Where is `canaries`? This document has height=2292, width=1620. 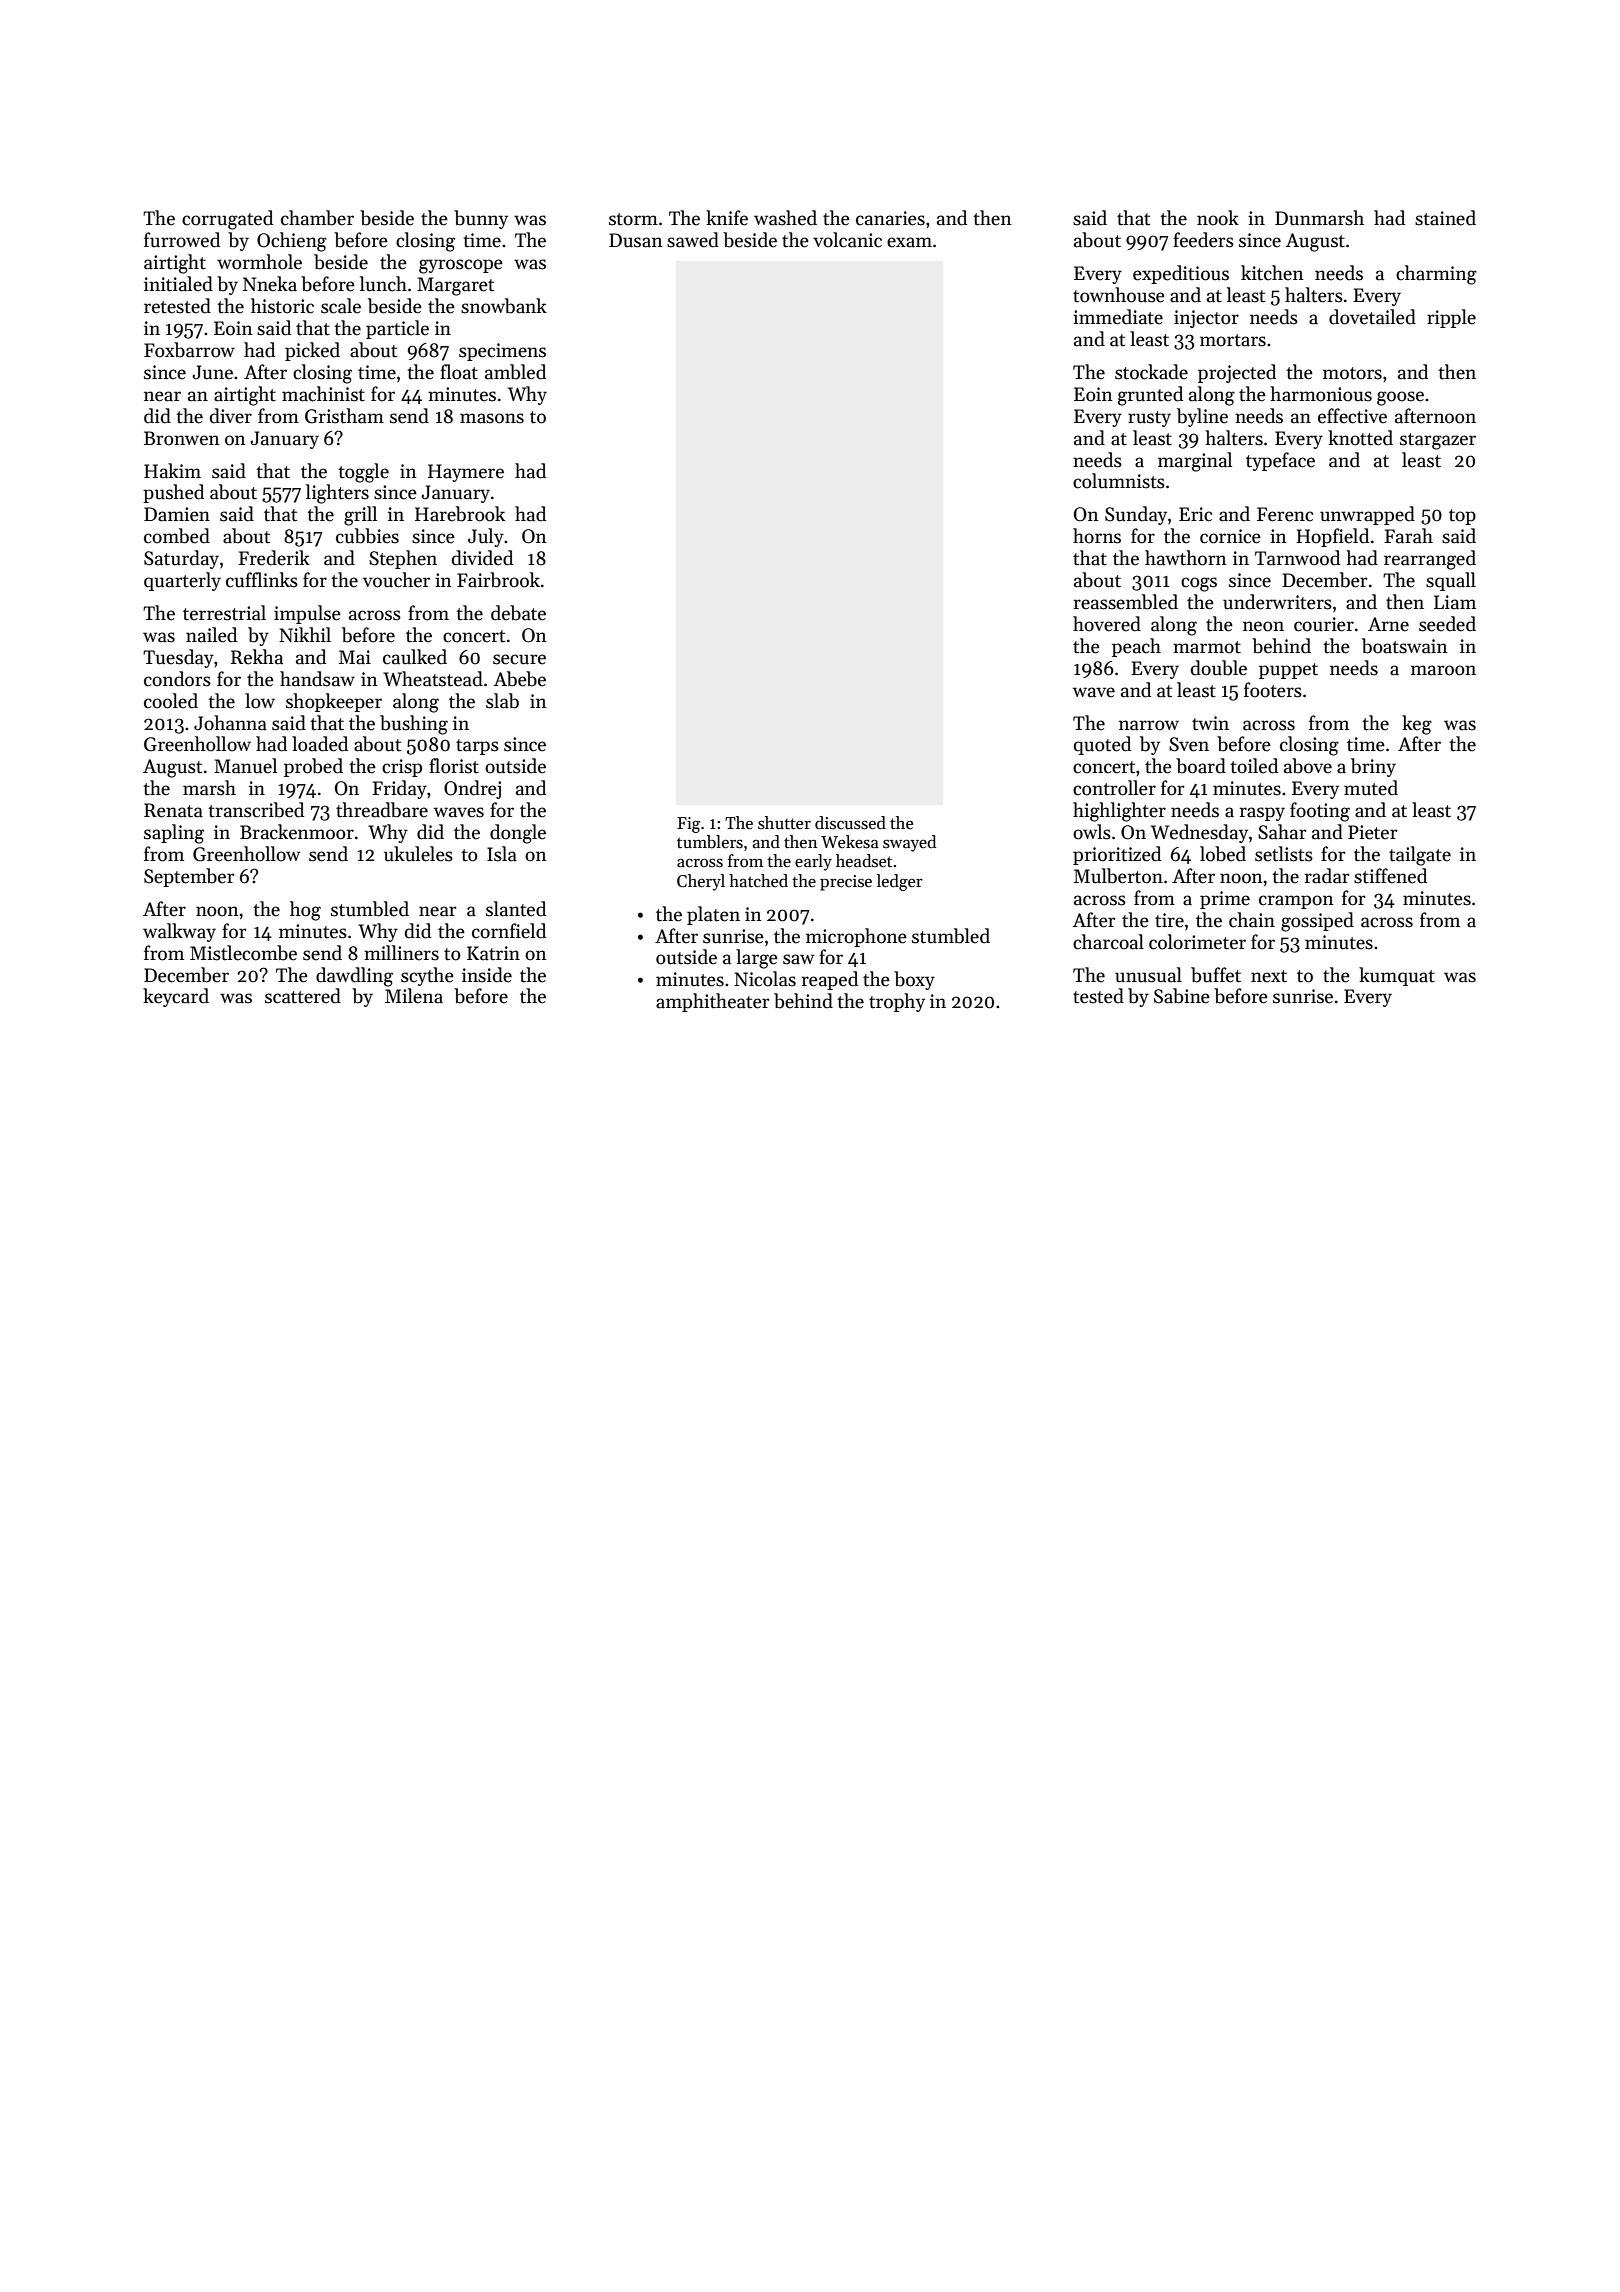
canaries is located at coordinates (890, 218).
